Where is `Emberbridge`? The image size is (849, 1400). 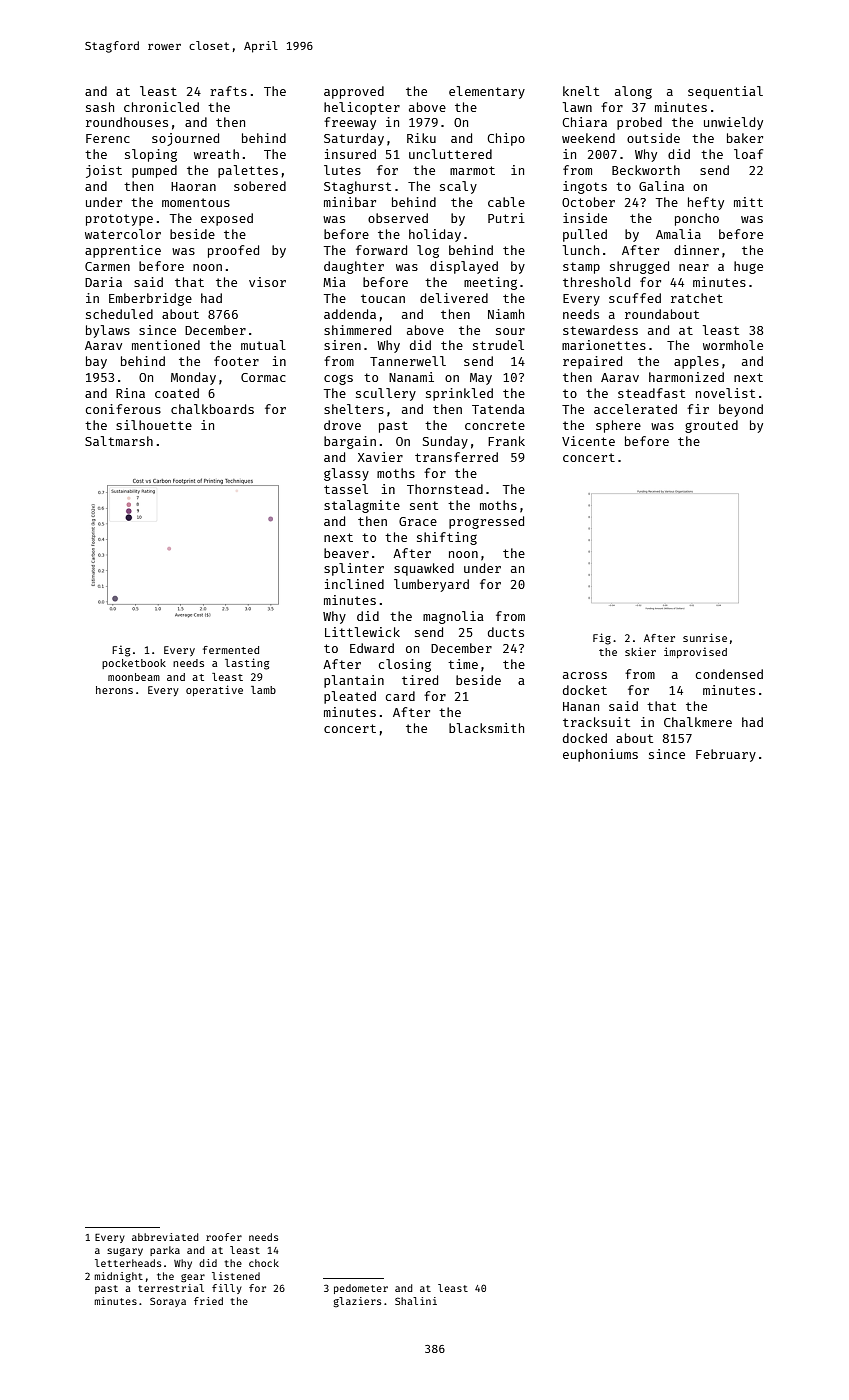 Emberbridge is located at coordinates (150, 299).
